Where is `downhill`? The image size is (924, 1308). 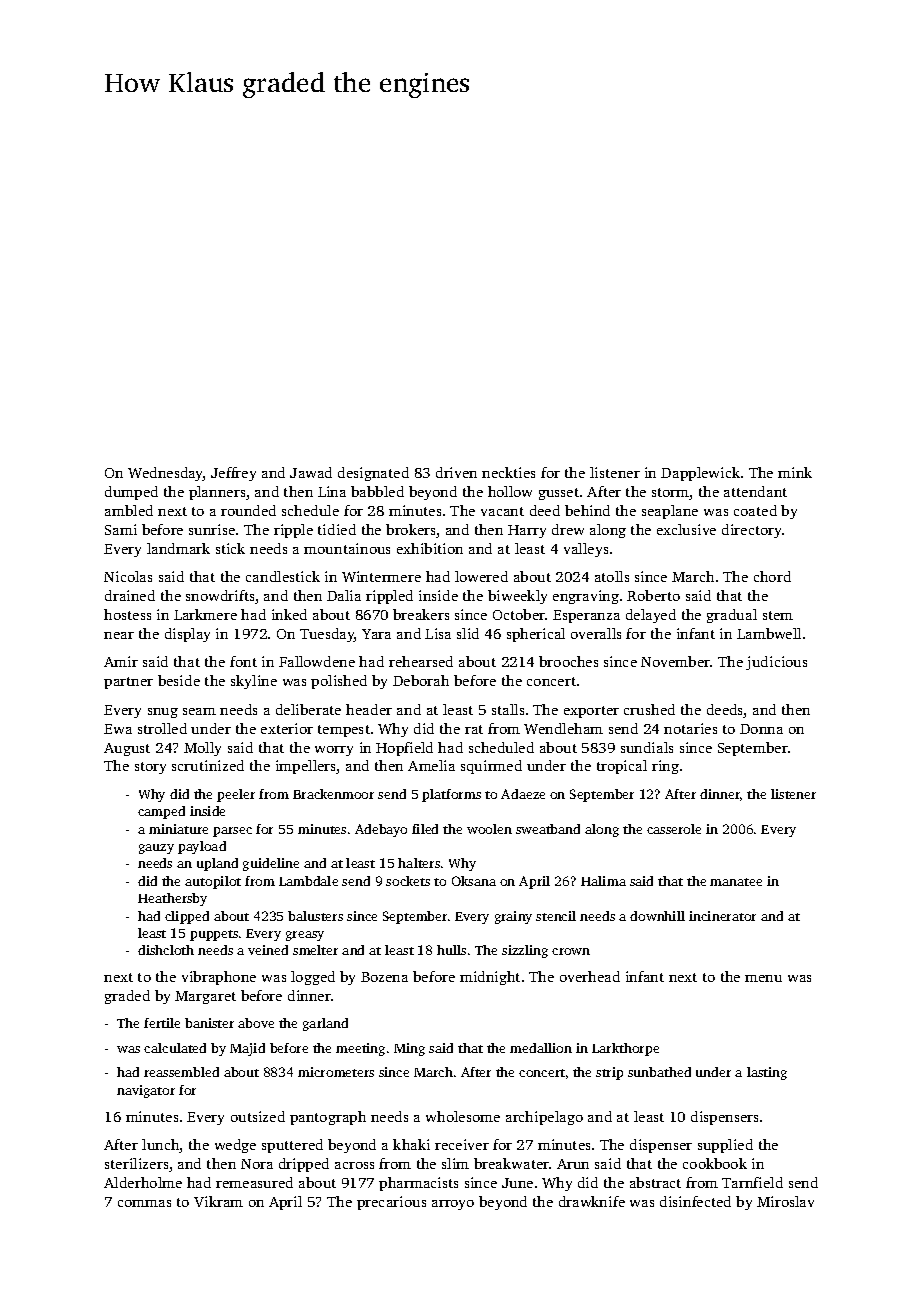
downhill is located at coordinates (657, 916).
